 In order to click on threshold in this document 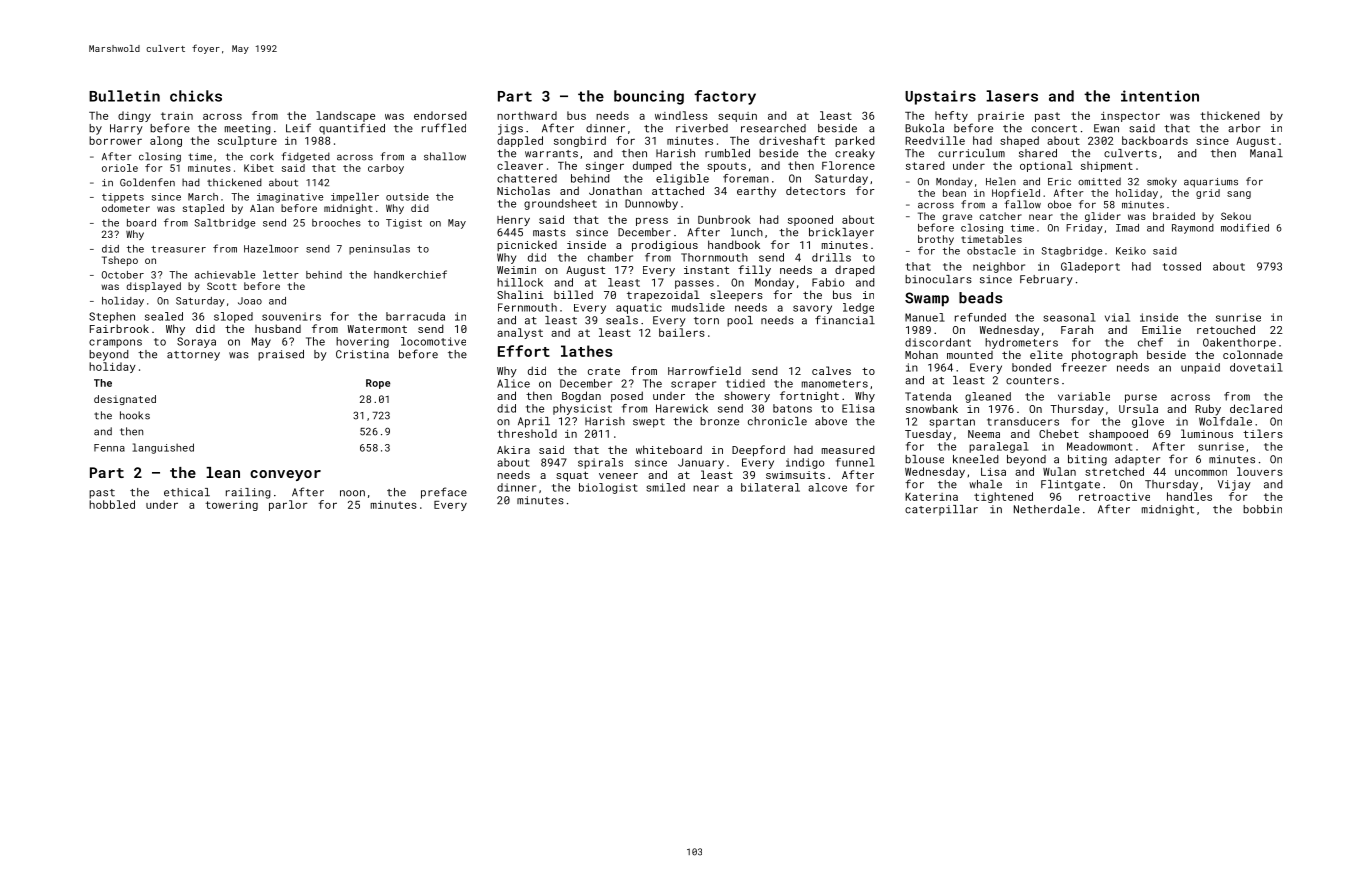, I will do `click(527, 433)`.
